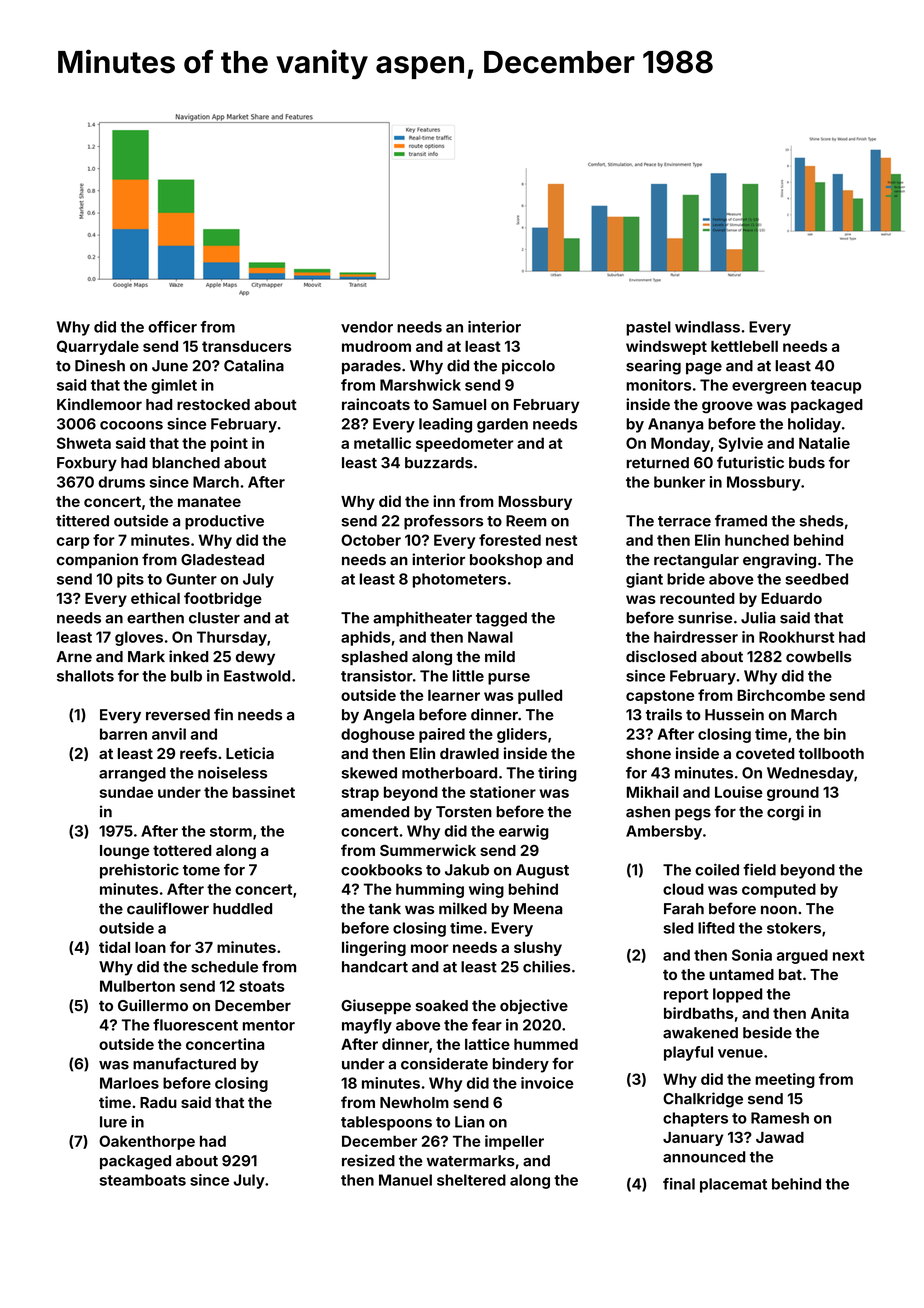 Image resolution: width=924 pixels, height=1308 pixels. What do you see at coordinates (443, 522) in the page?
I see `professors` at bounding box center [443, 522].
